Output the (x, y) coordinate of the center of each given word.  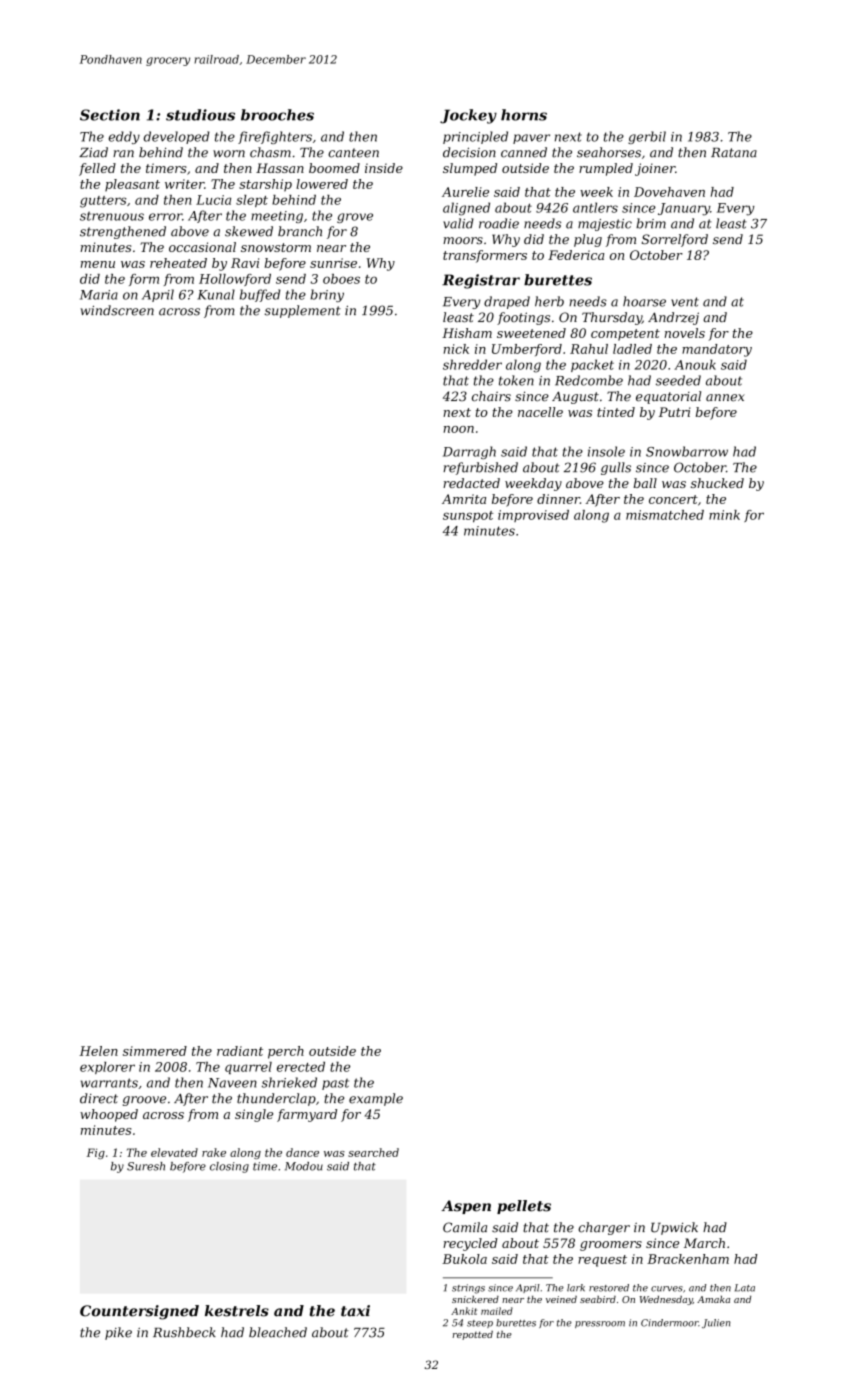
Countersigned (139, 1312)
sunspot (468, 517)
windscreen (117, 310)
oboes (341, 279)
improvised (533, 516)
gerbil (647, 137)
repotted (473, 1335)
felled (97, 169)
